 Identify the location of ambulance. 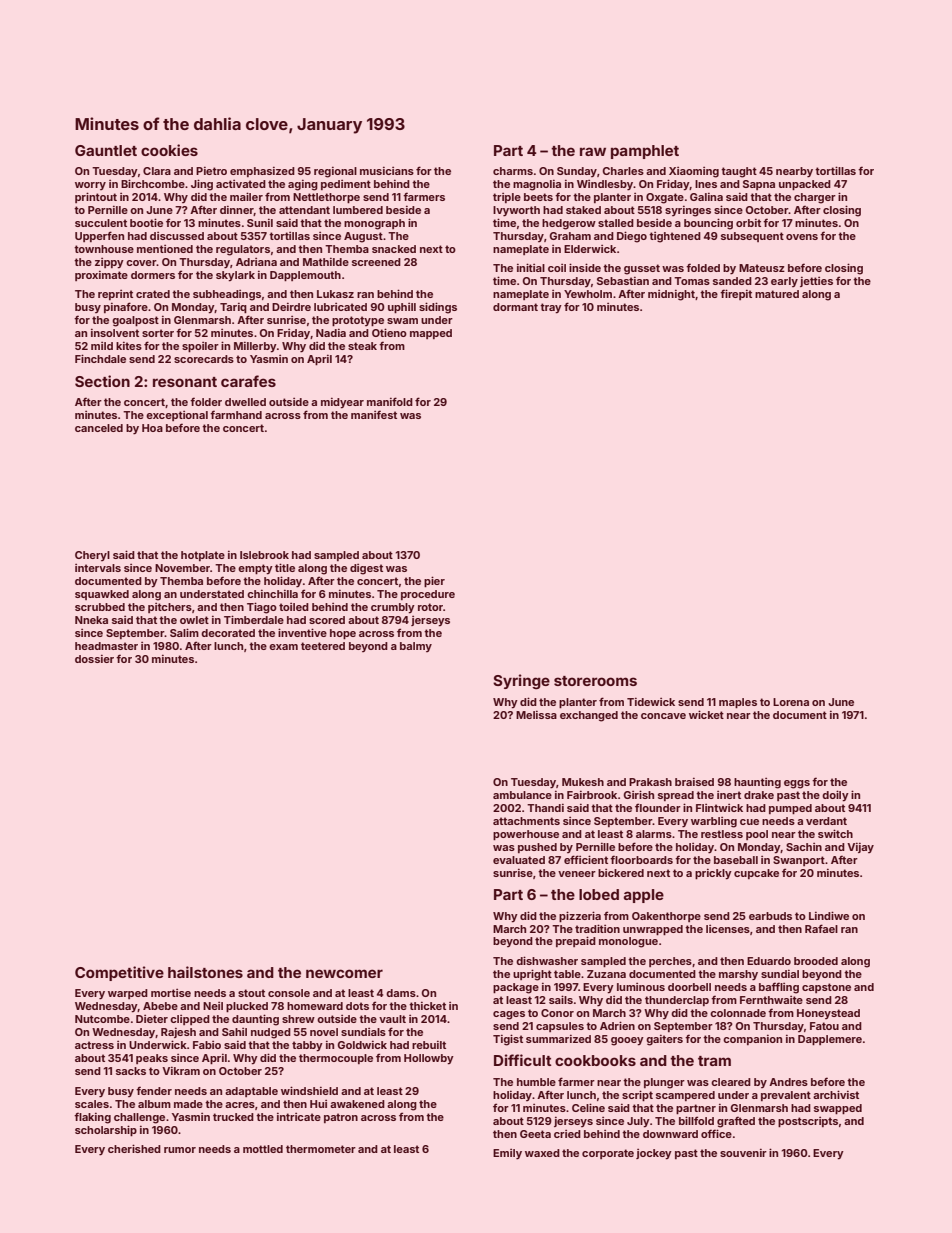
(522, 795).
